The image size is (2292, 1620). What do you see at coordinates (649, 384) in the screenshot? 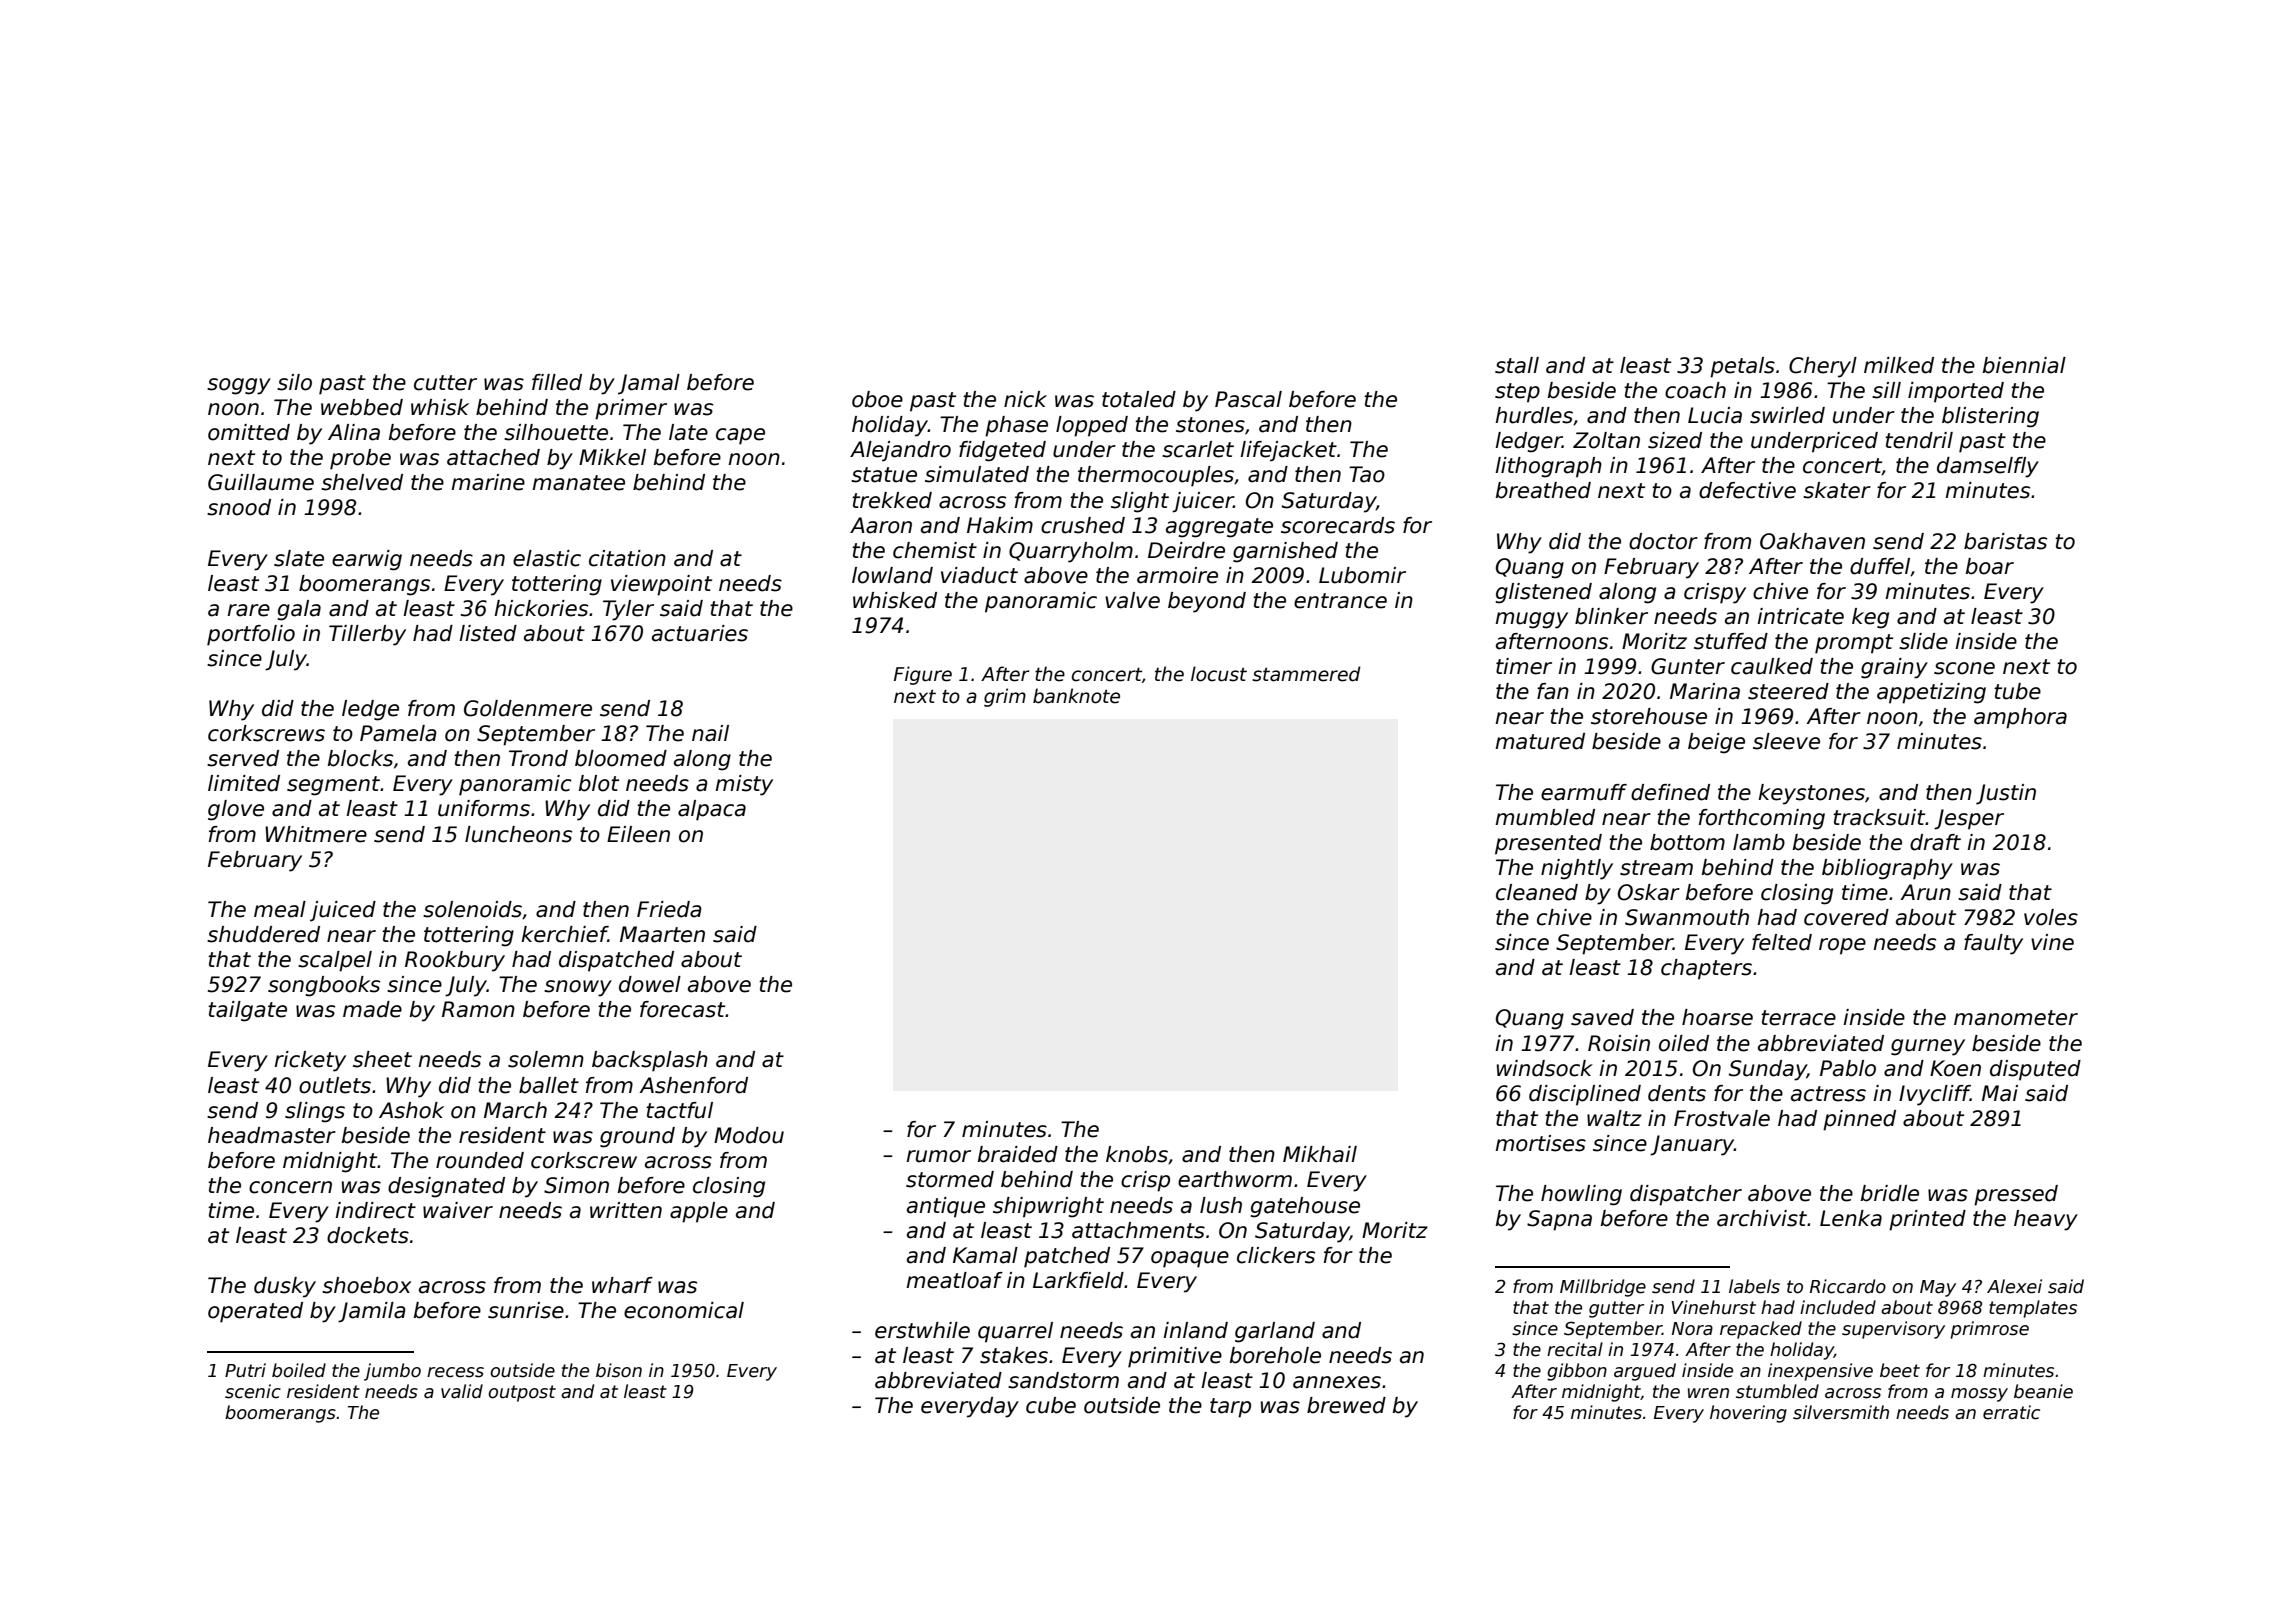
I see `Jamal` at bounding box center [649, 384].
